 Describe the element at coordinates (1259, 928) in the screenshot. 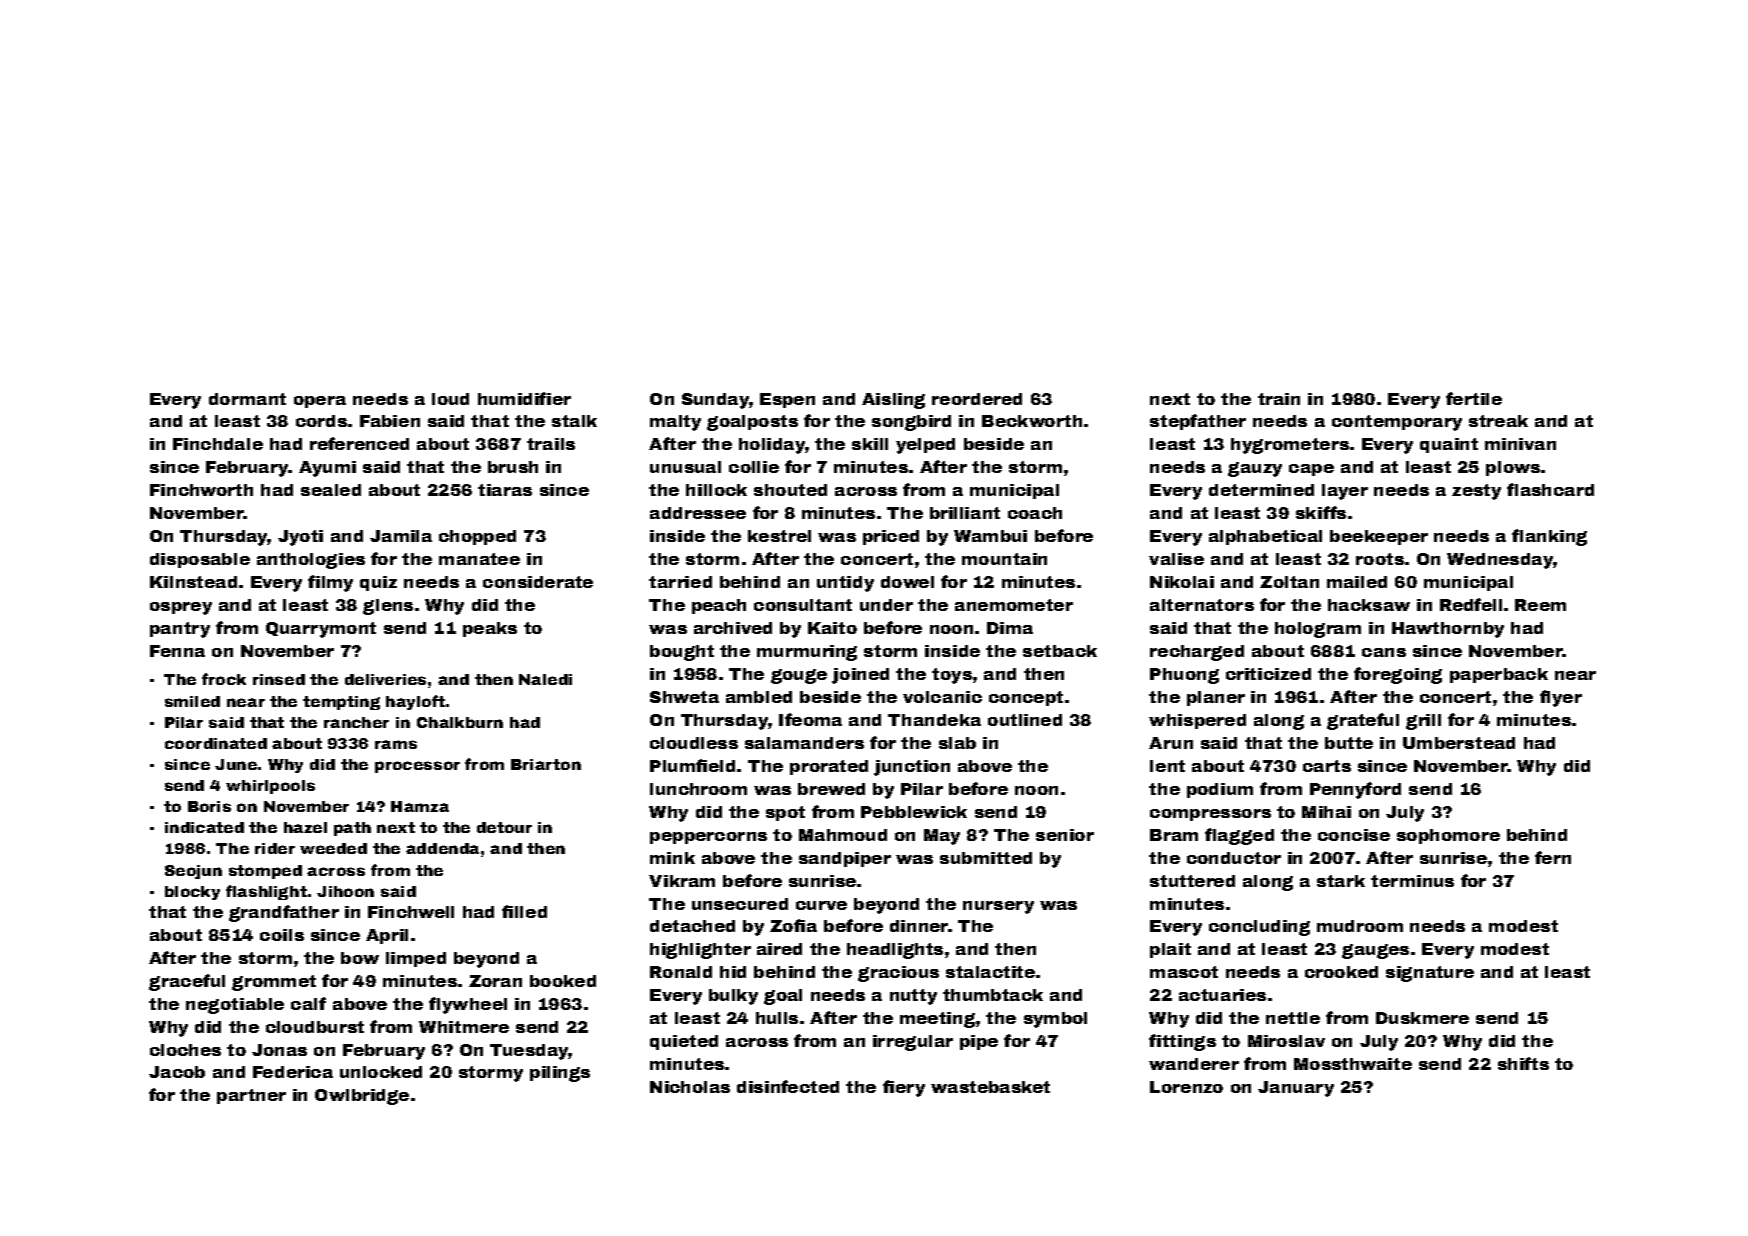

I see `concluding` at that location.
